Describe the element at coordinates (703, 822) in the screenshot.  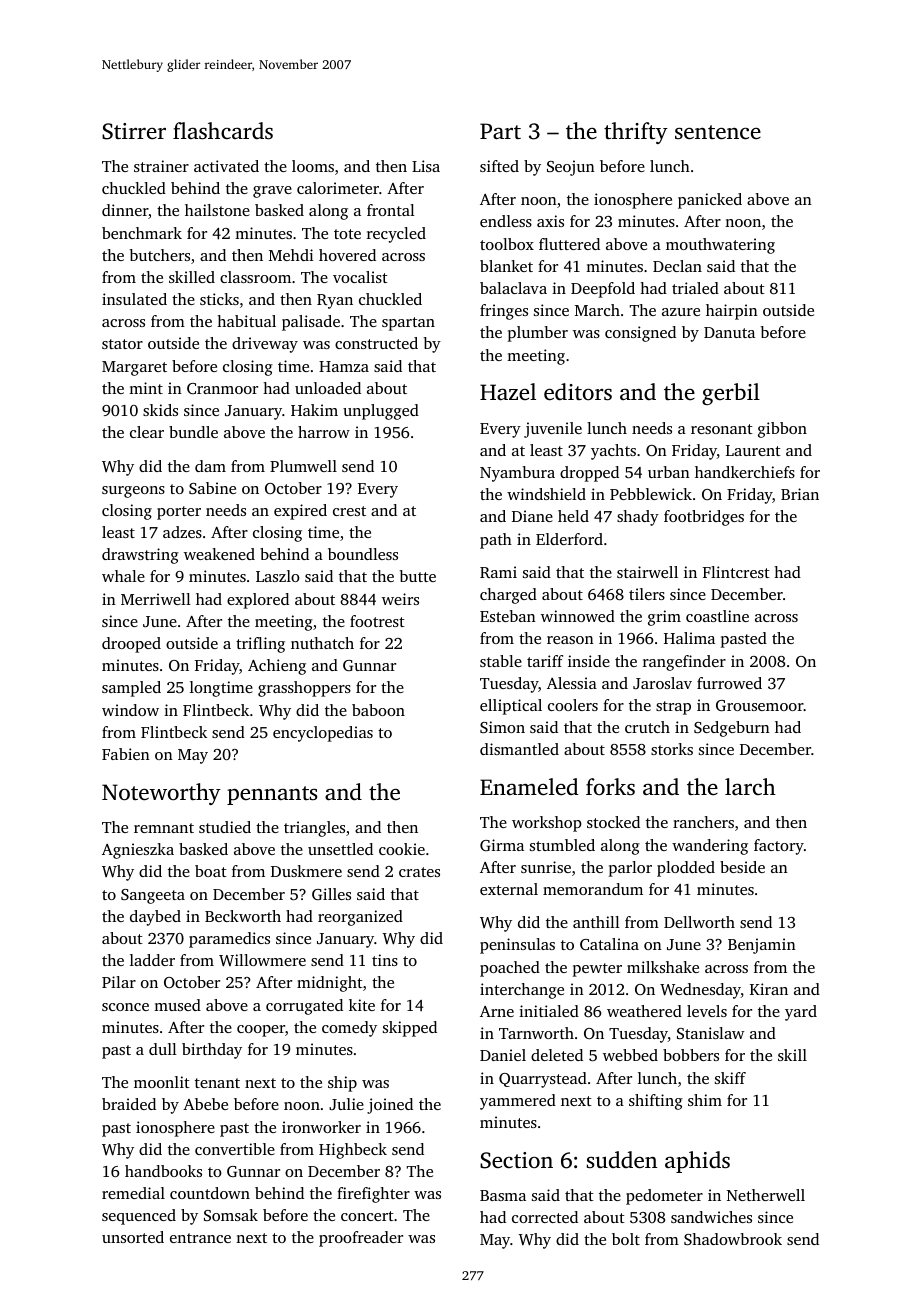
I see `ranchers` at that location.
